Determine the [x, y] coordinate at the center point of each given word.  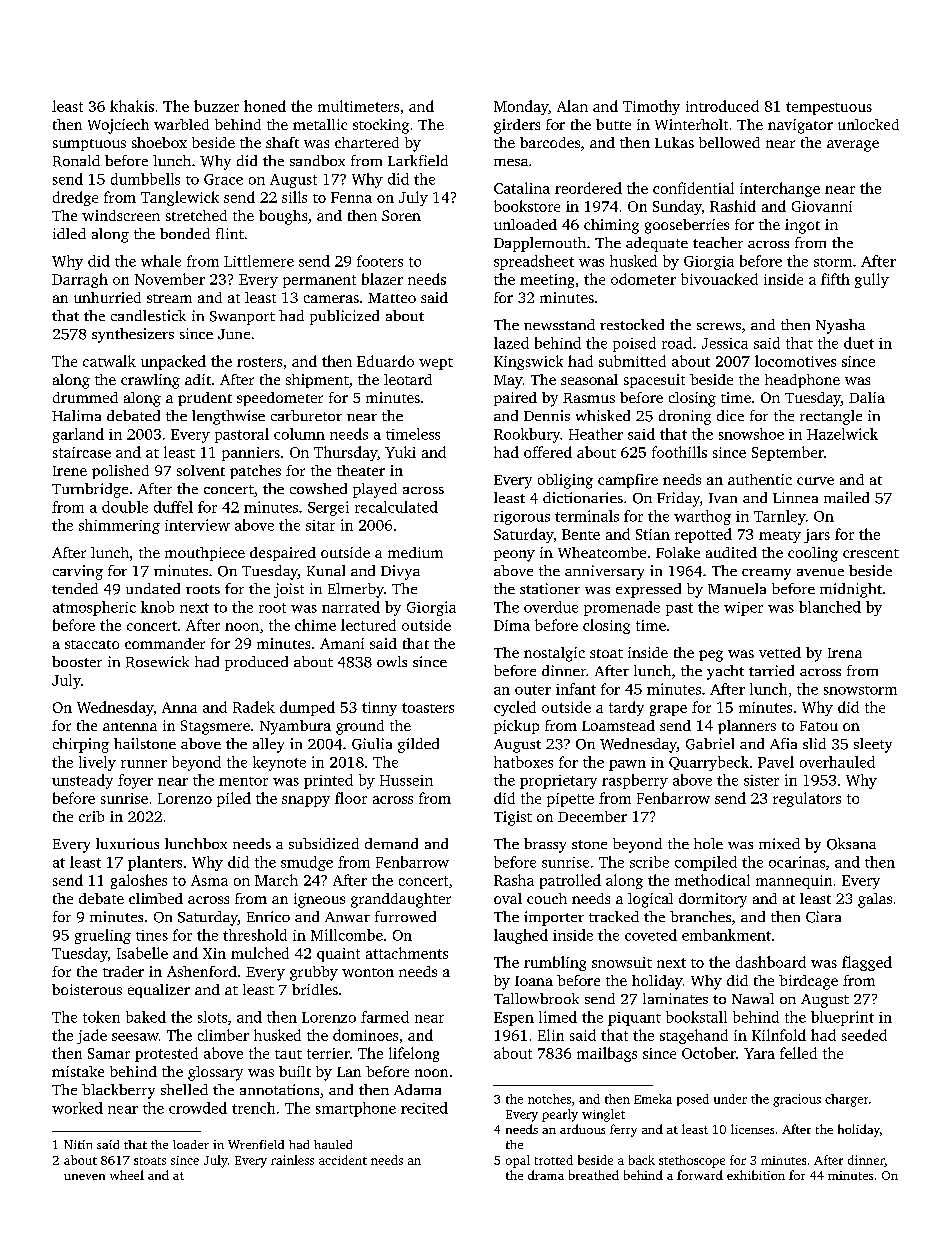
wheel [127, 1175]
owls [392, 661]
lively [97, 763]
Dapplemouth [540, 244]
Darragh [80, 280]
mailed [846, 497]
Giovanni [822, 206]
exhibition [756, 1175]
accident [343, 1160]
